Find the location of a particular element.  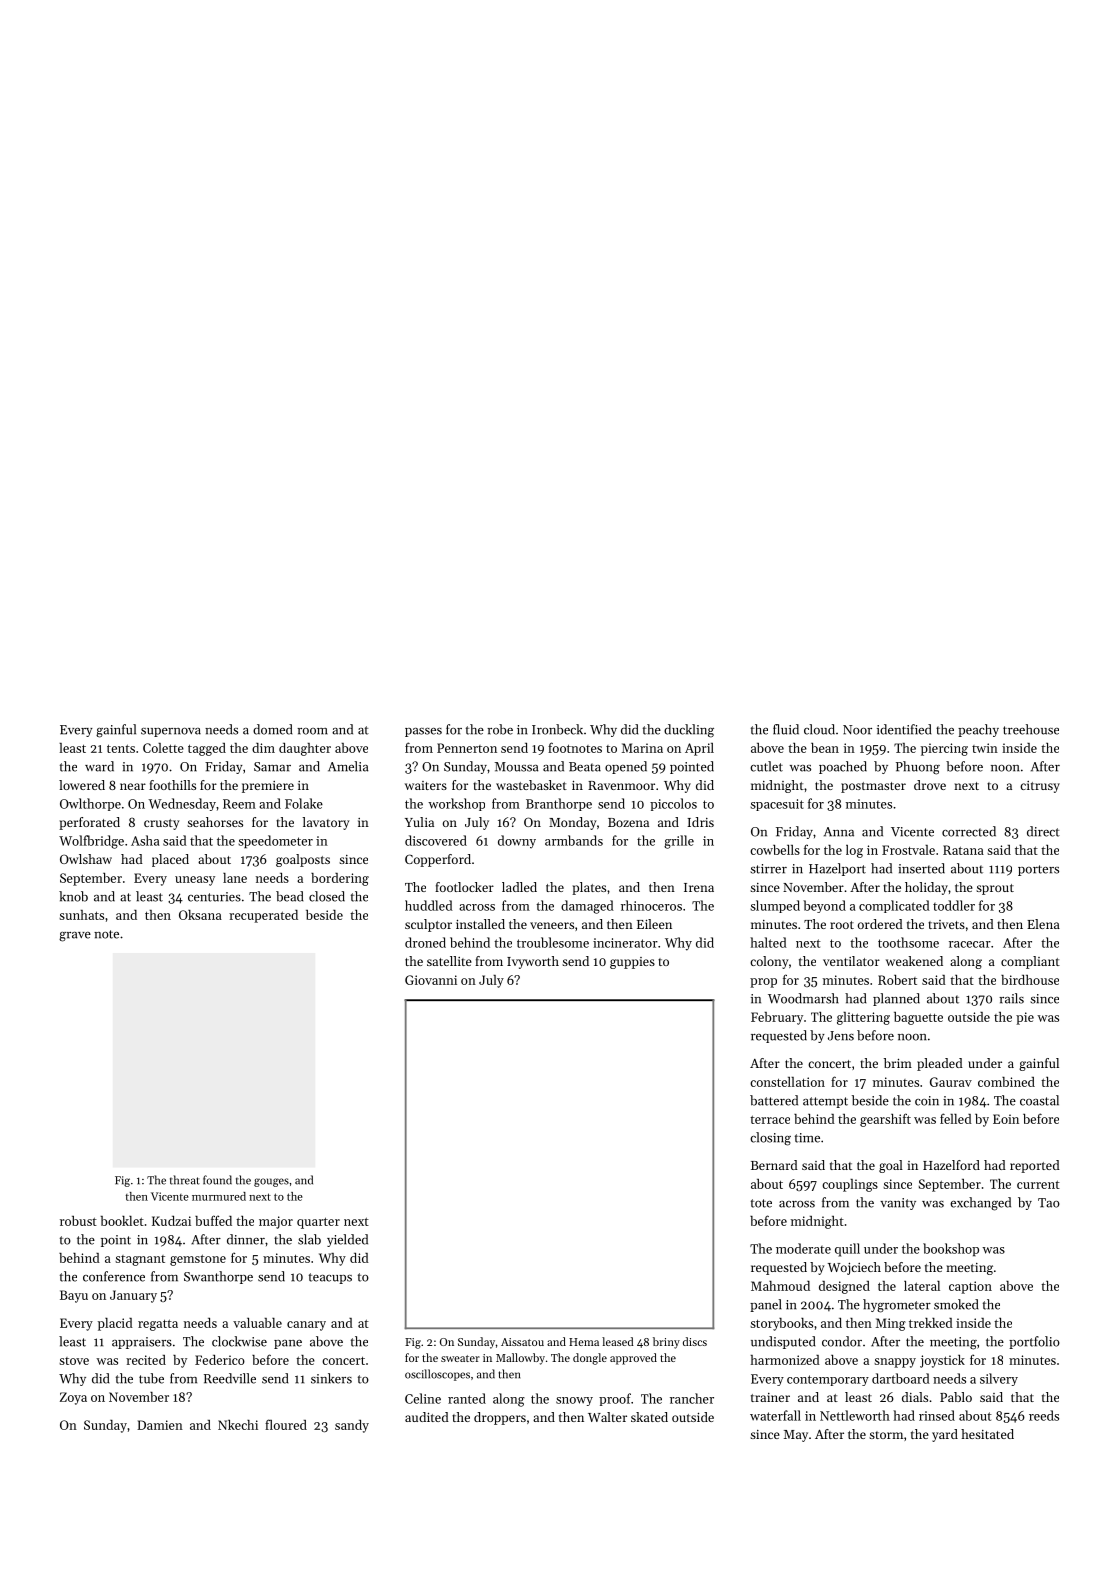

teacups is located at coordinates (330, 1278).
